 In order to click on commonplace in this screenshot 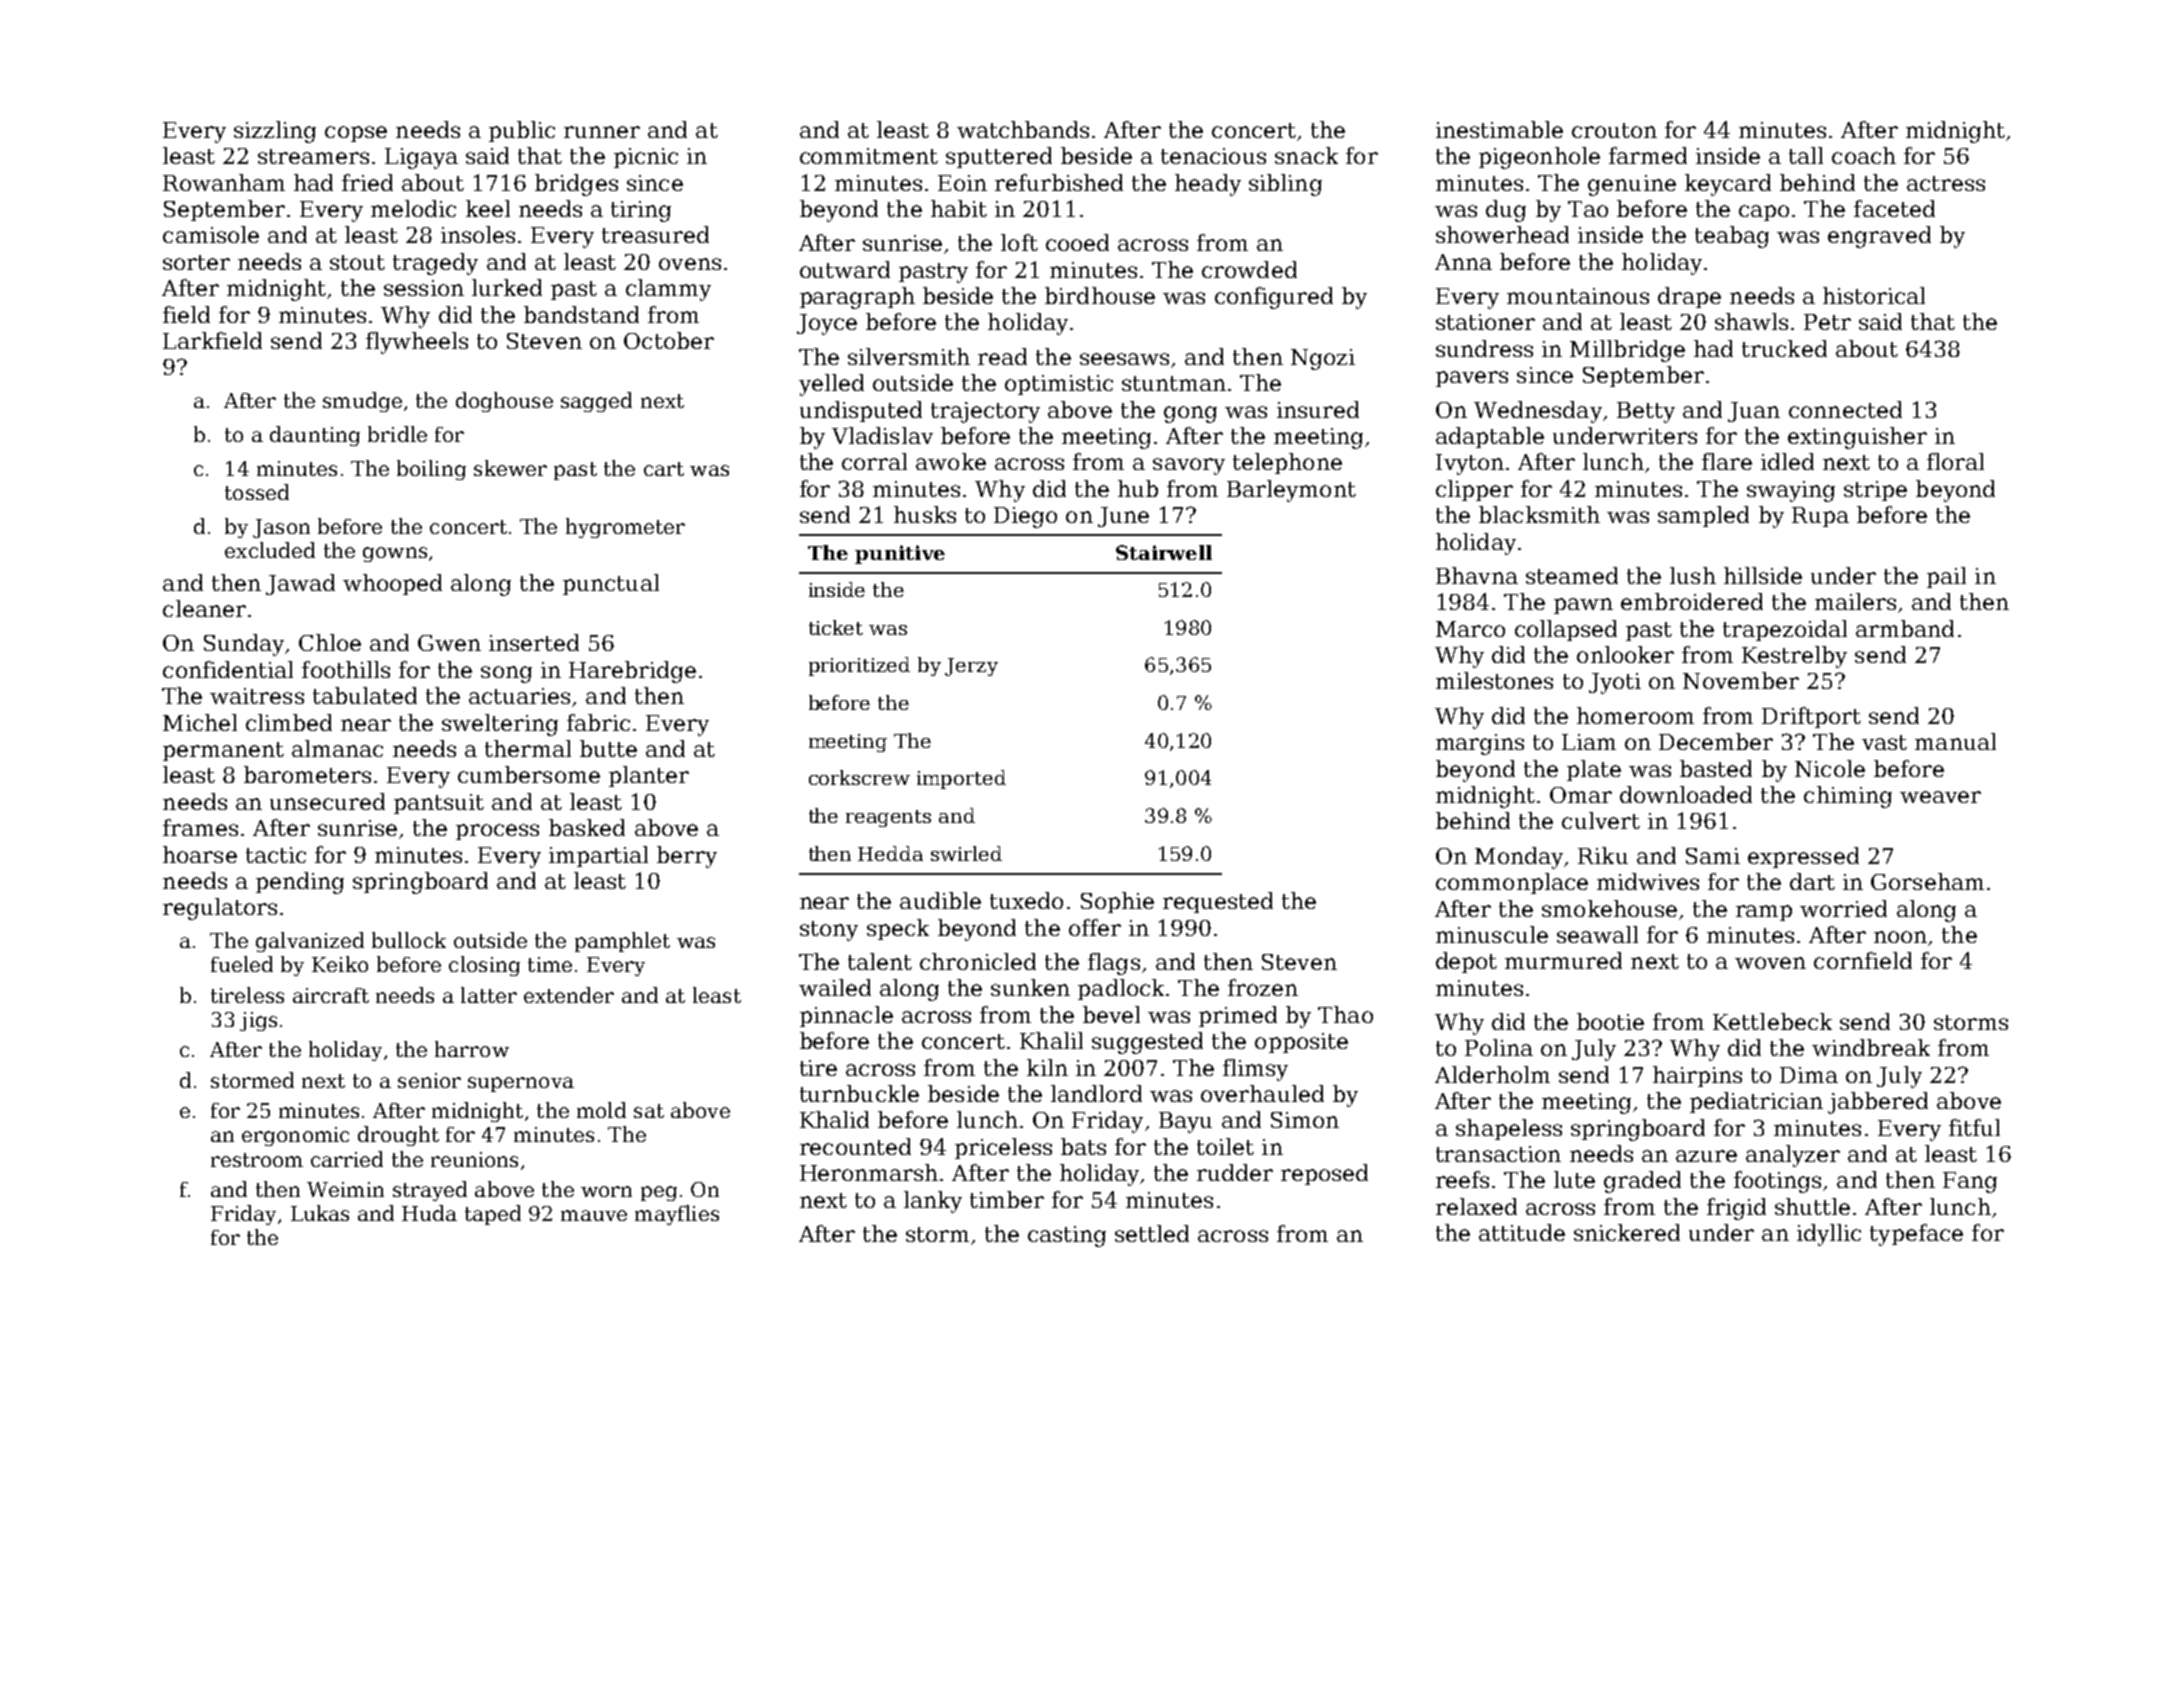, I will do `click(1512, 883)`.
